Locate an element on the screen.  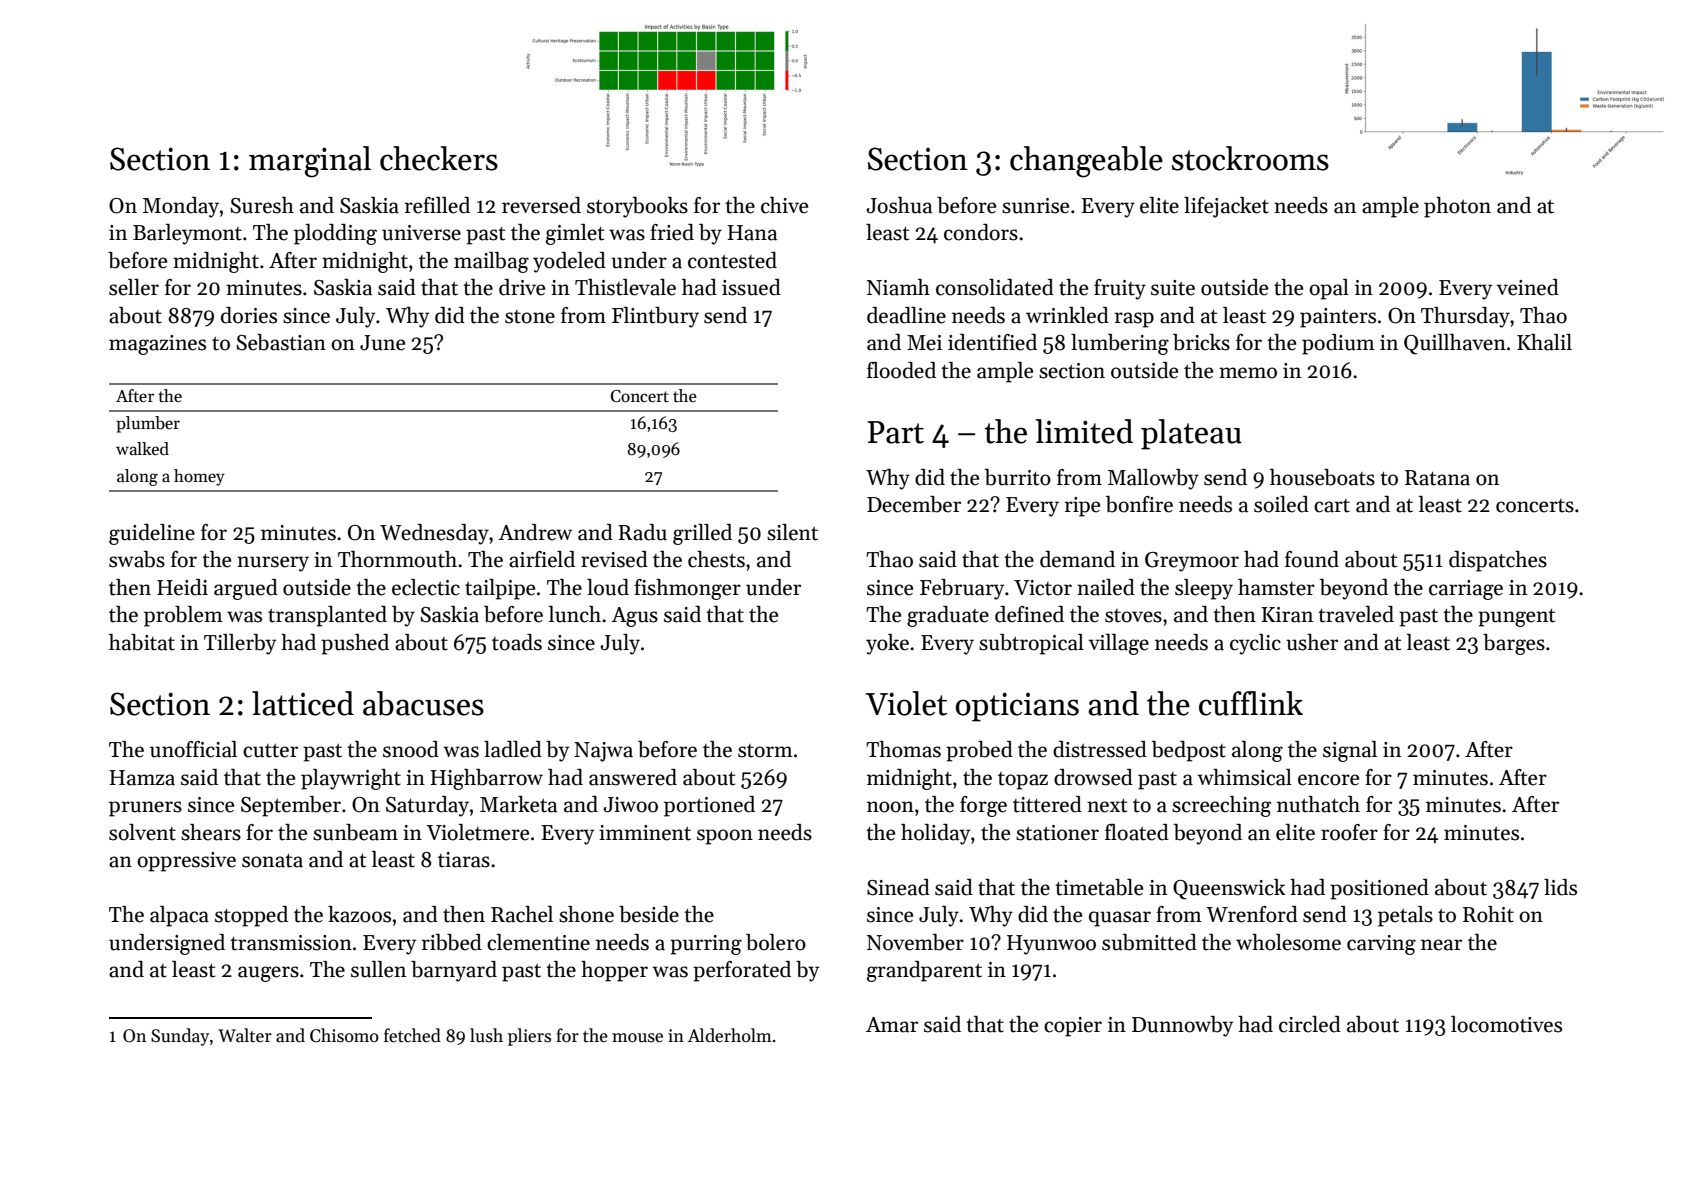
drowsed is located at coordinates (1093, 777).
